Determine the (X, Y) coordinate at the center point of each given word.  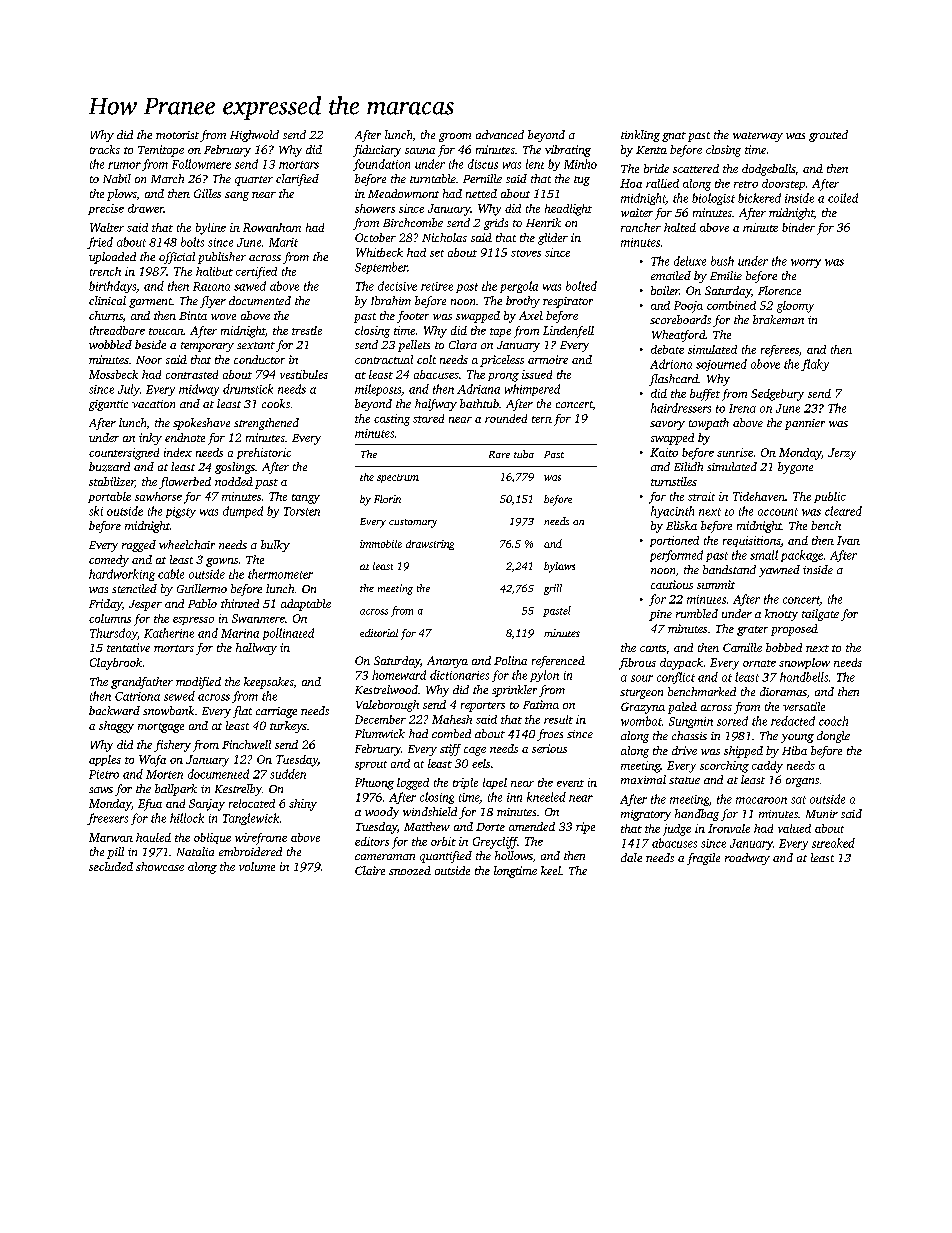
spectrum (398, 478)
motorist (177, 135)
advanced (500, 134)
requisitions (752, 541)
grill (553, 589)
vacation (153, 404)
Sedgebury (777, 395)
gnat (674, 137)
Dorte (490, 827)
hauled (153, 837)
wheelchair (187, 544)
